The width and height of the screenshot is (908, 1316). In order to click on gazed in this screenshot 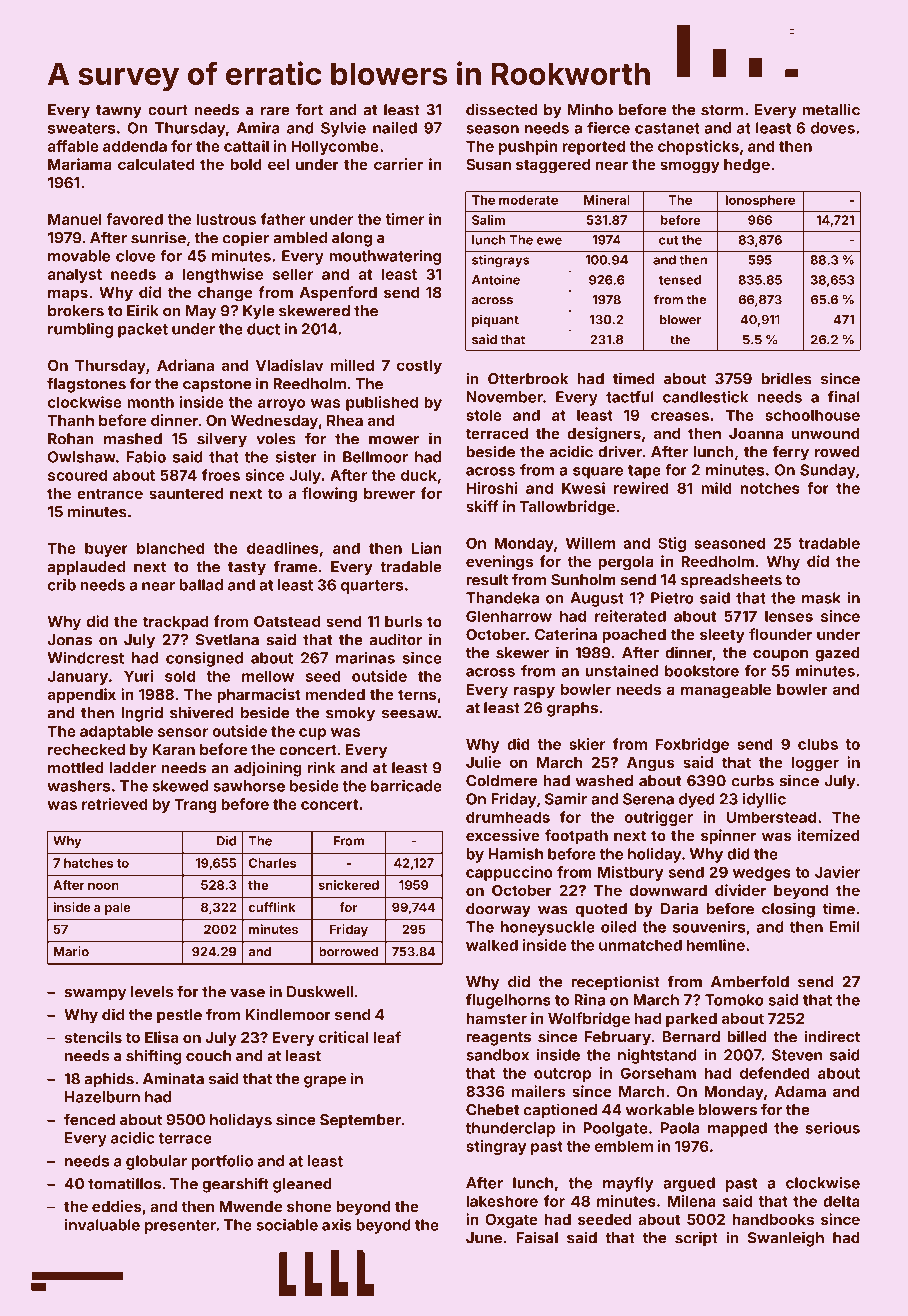, I will do `click(837, 654)`.
